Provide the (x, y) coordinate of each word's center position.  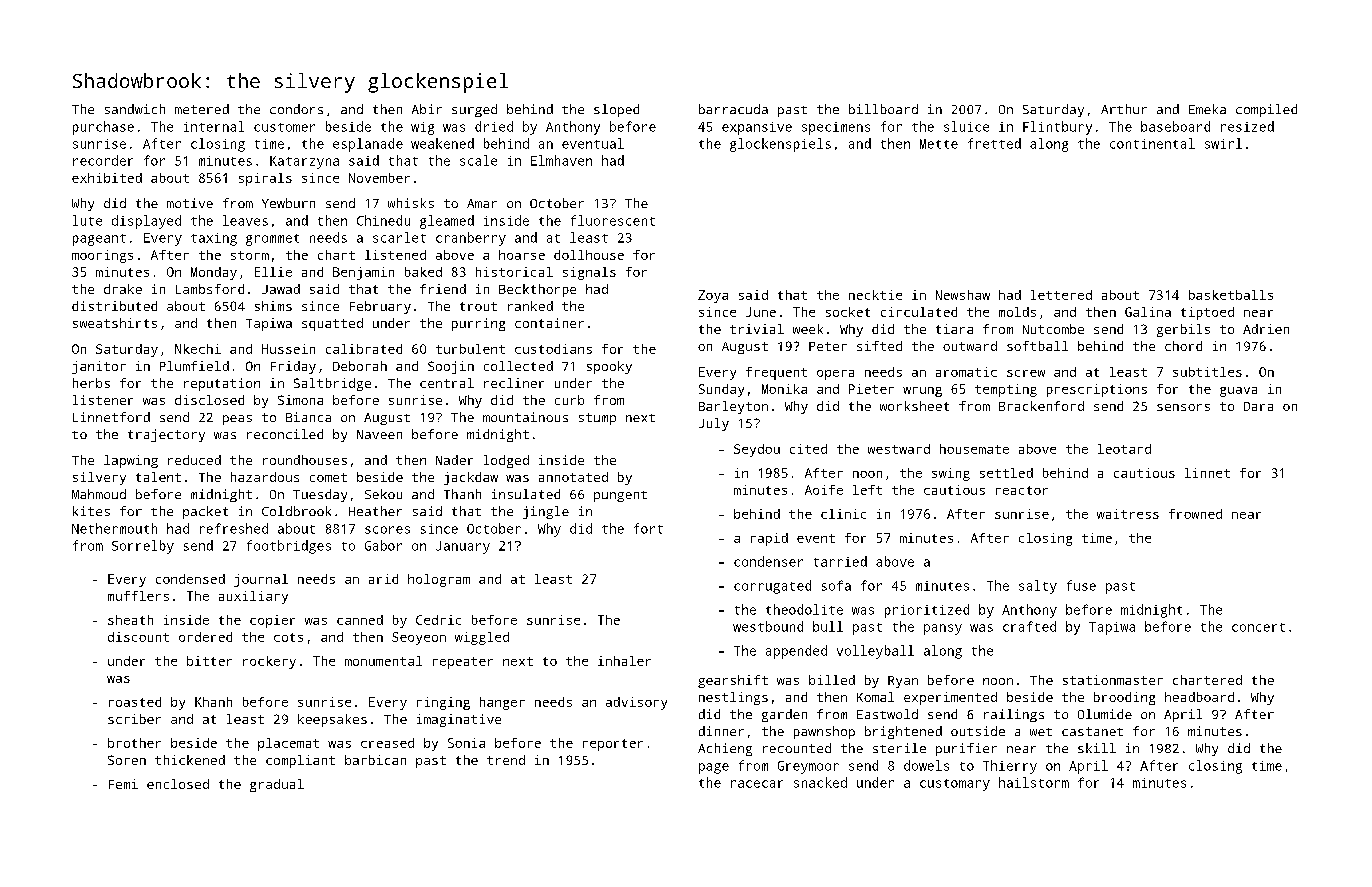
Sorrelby (143, 547)
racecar (757, 784)
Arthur (1124, 109)
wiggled (482, 638)
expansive (757, 128)
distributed (114, 306)
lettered (1061, 295)
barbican (375, 760)
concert (1258, 627)
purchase (103, 128)
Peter (828, 346)
